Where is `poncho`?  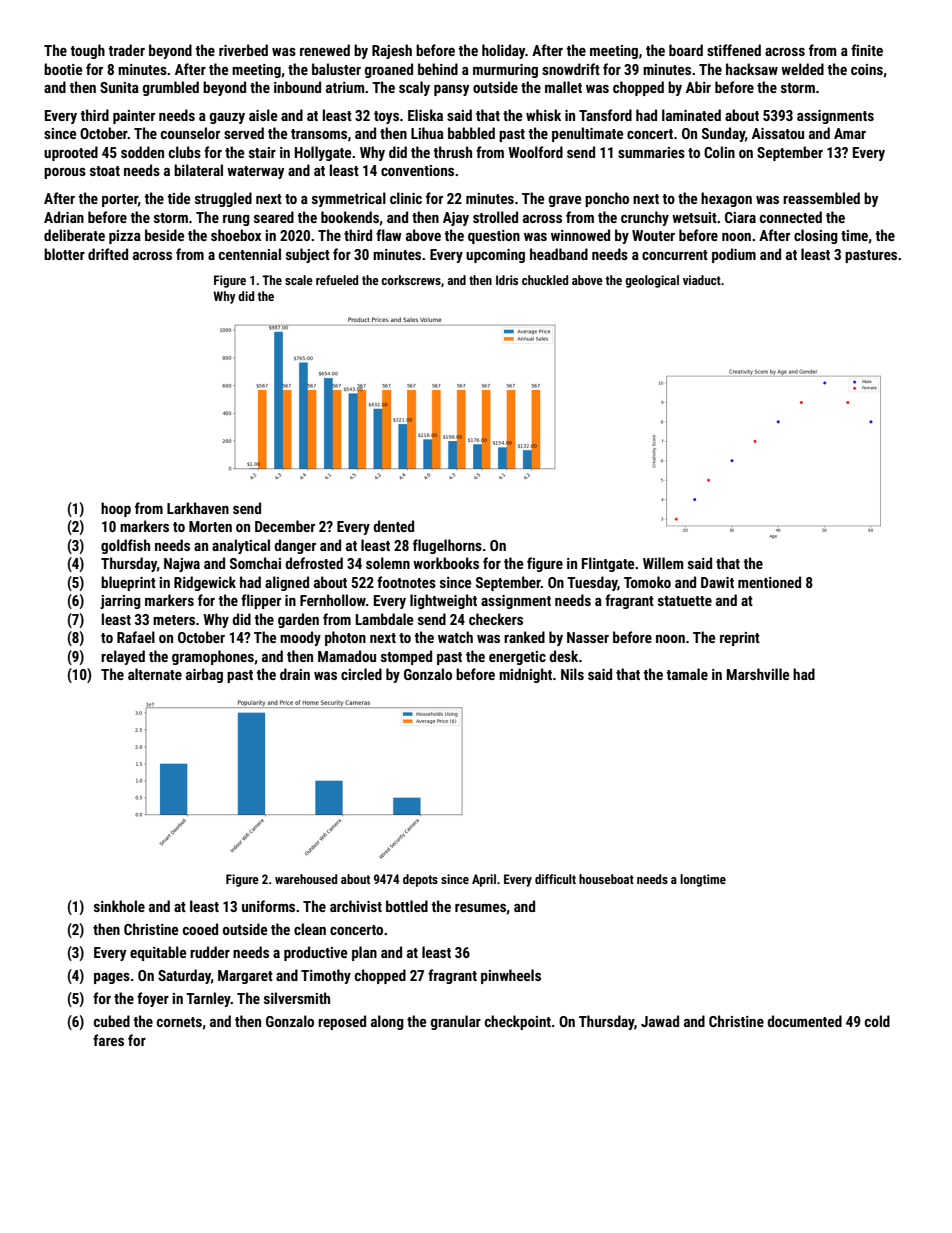
poncho is located at coordinates (607, 199).
